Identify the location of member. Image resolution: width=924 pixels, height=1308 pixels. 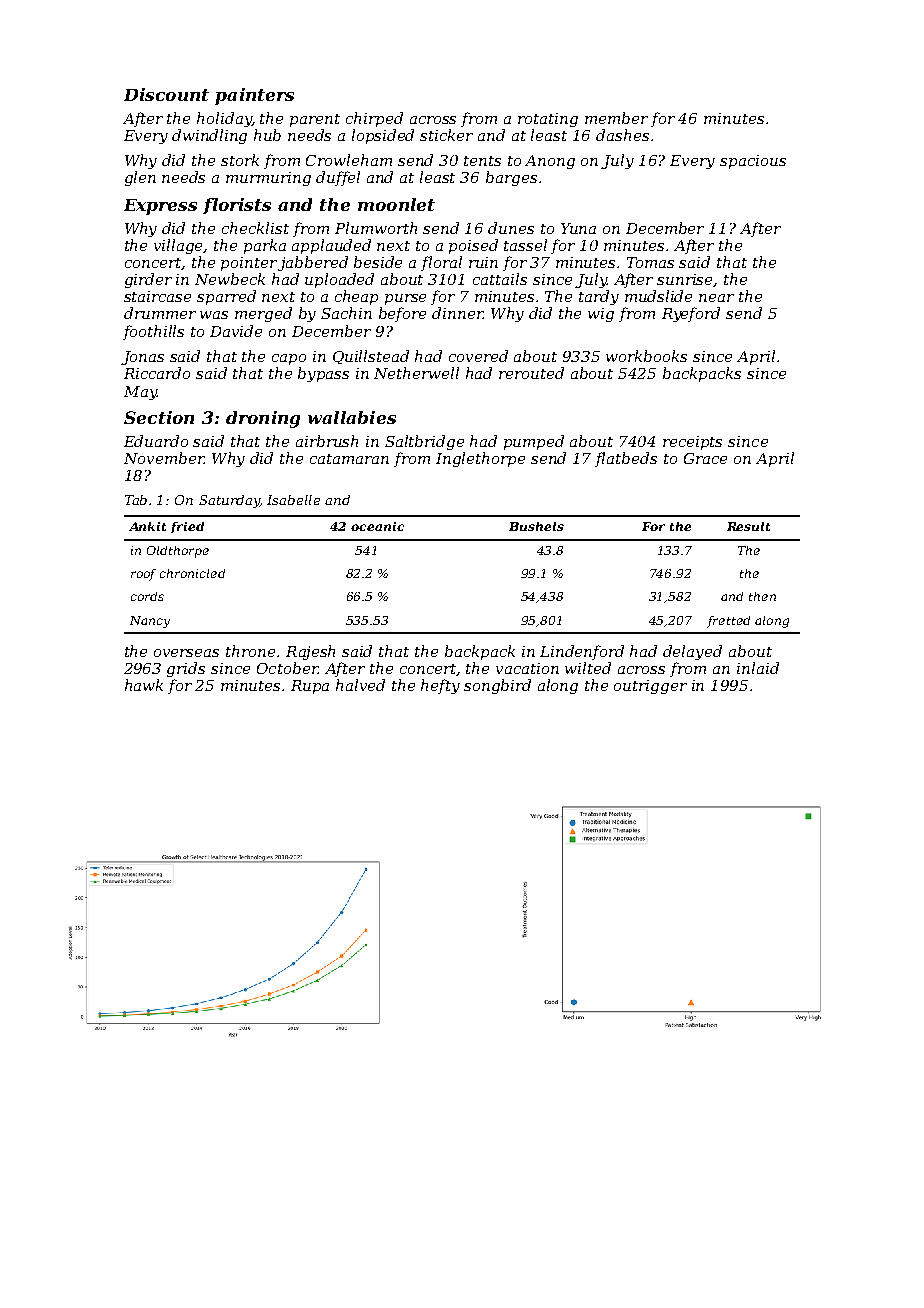
(616, 118).
